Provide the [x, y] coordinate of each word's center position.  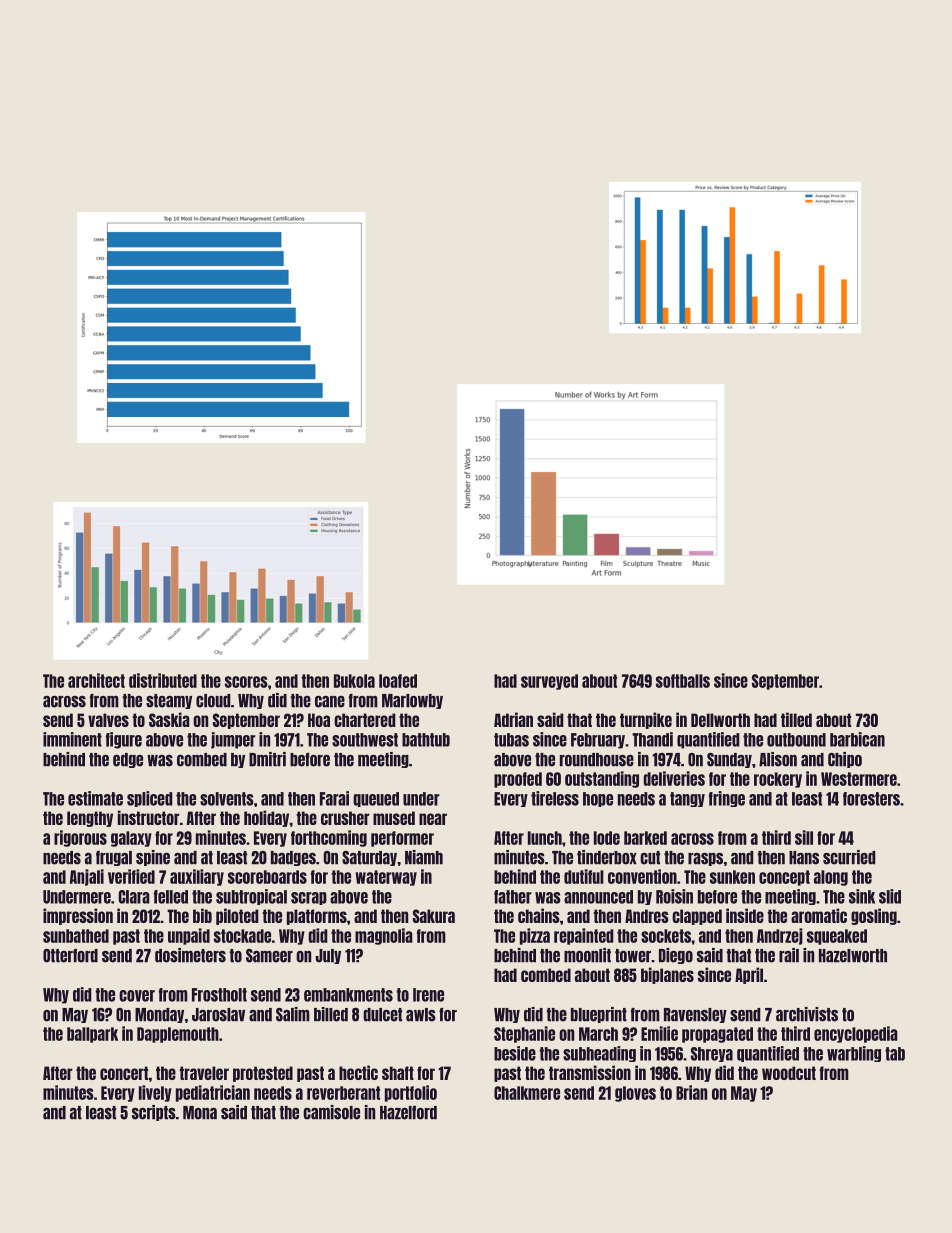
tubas [511, 740]
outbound [796, 740]
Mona [200, 1113]
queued [376, 799]
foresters [871, 799]
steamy [169, 701]
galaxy [131, 839]
